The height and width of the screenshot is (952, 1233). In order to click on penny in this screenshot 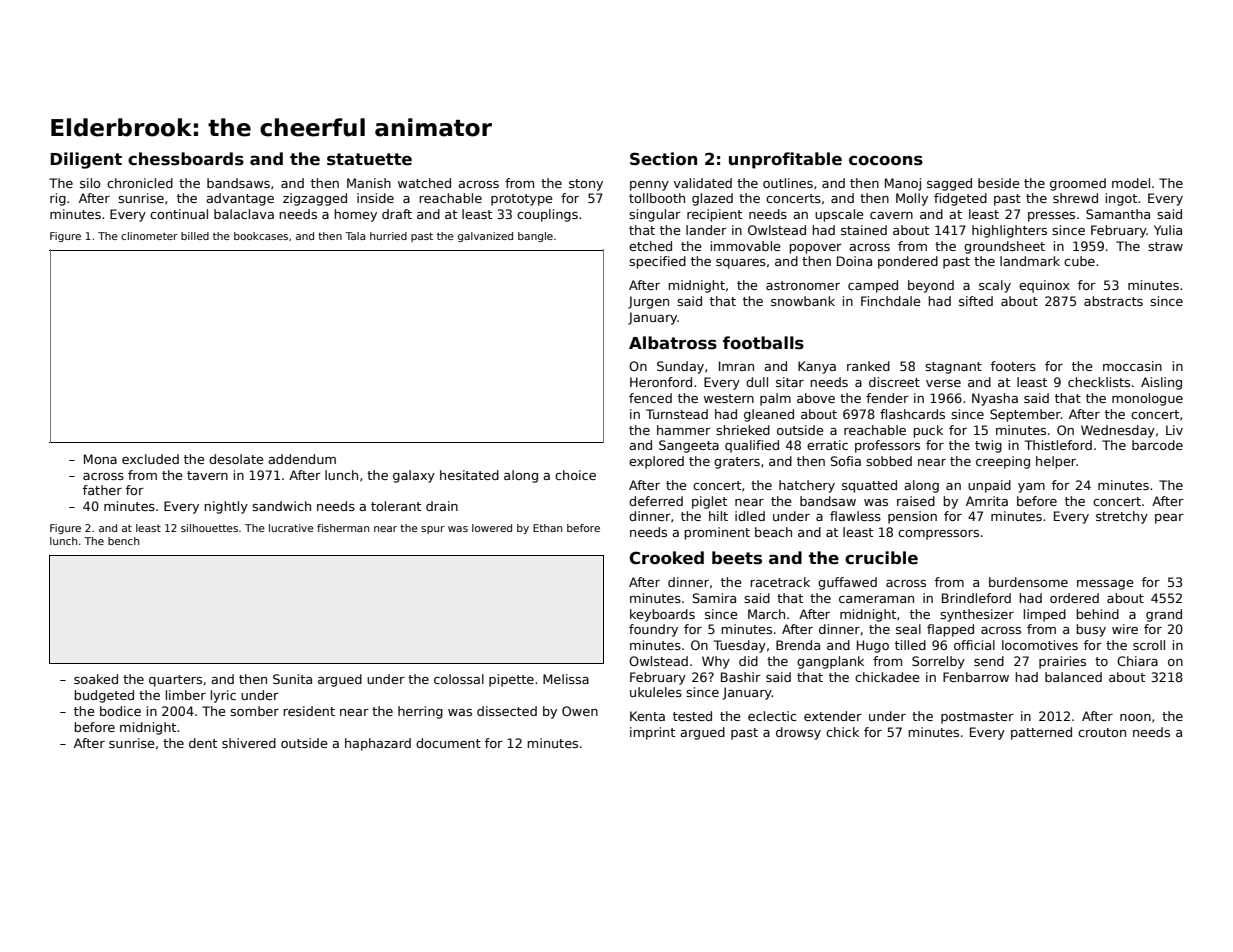, I will do `click(649, 186)`.
